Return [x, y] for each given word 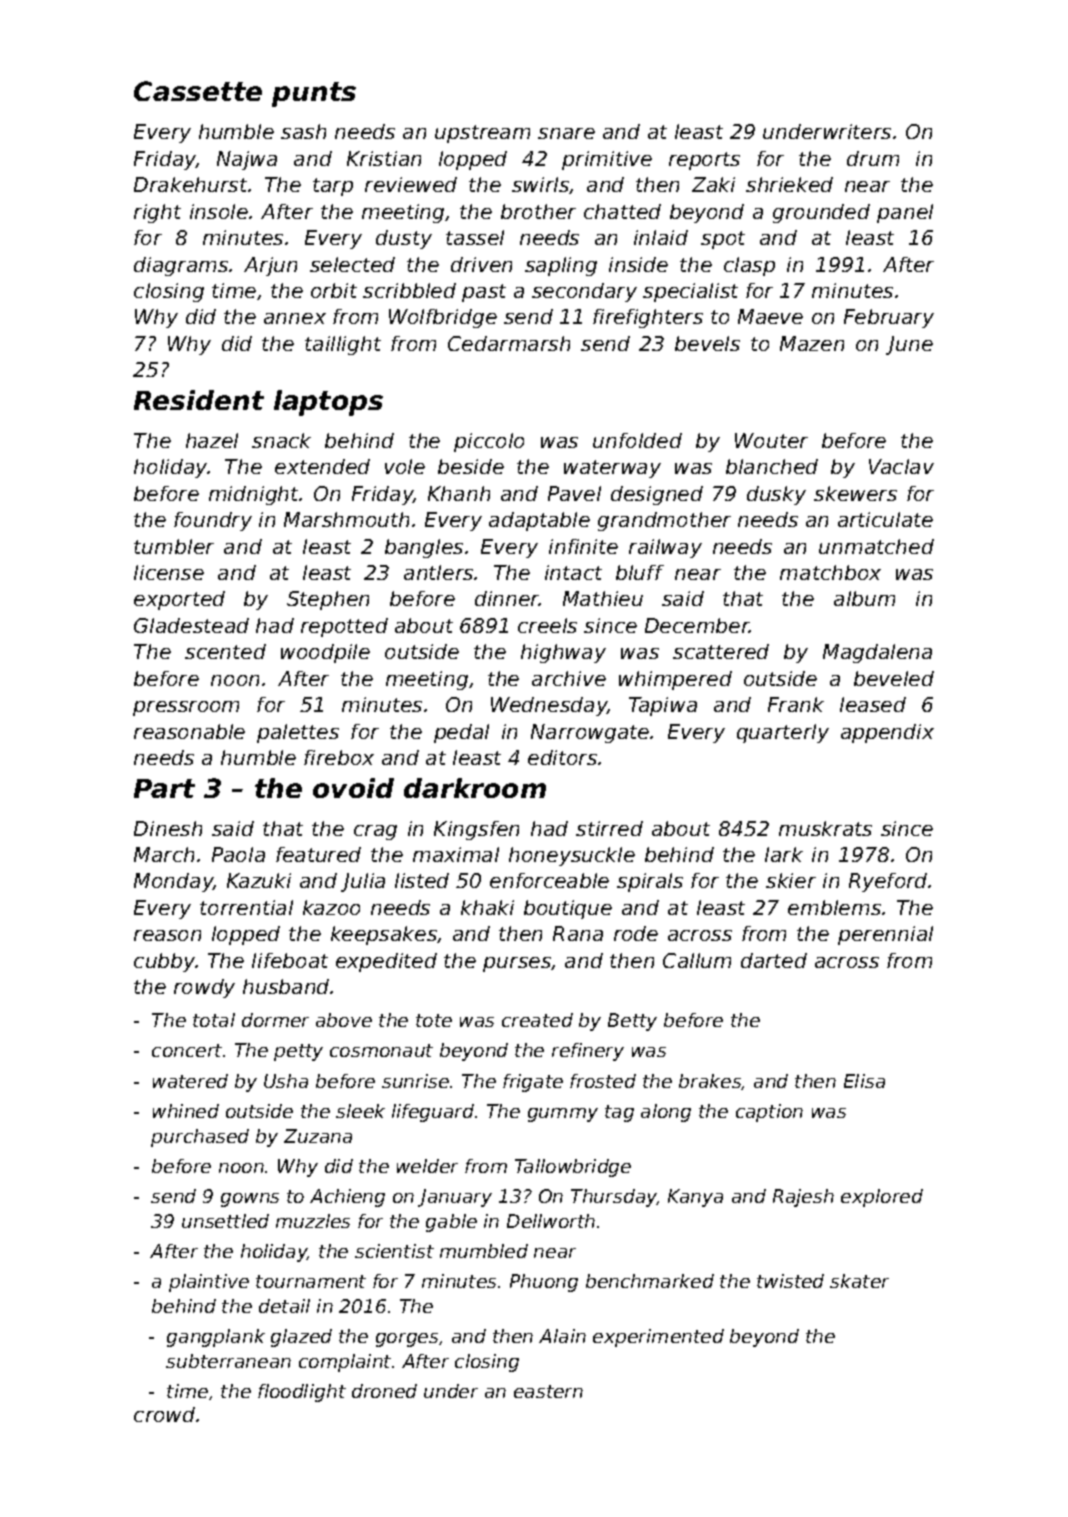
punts [314, 94]
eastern [548, 1391]
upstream [482, 134]
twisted [790, 1281]
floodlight [302, 1393]
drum [873, 158]
